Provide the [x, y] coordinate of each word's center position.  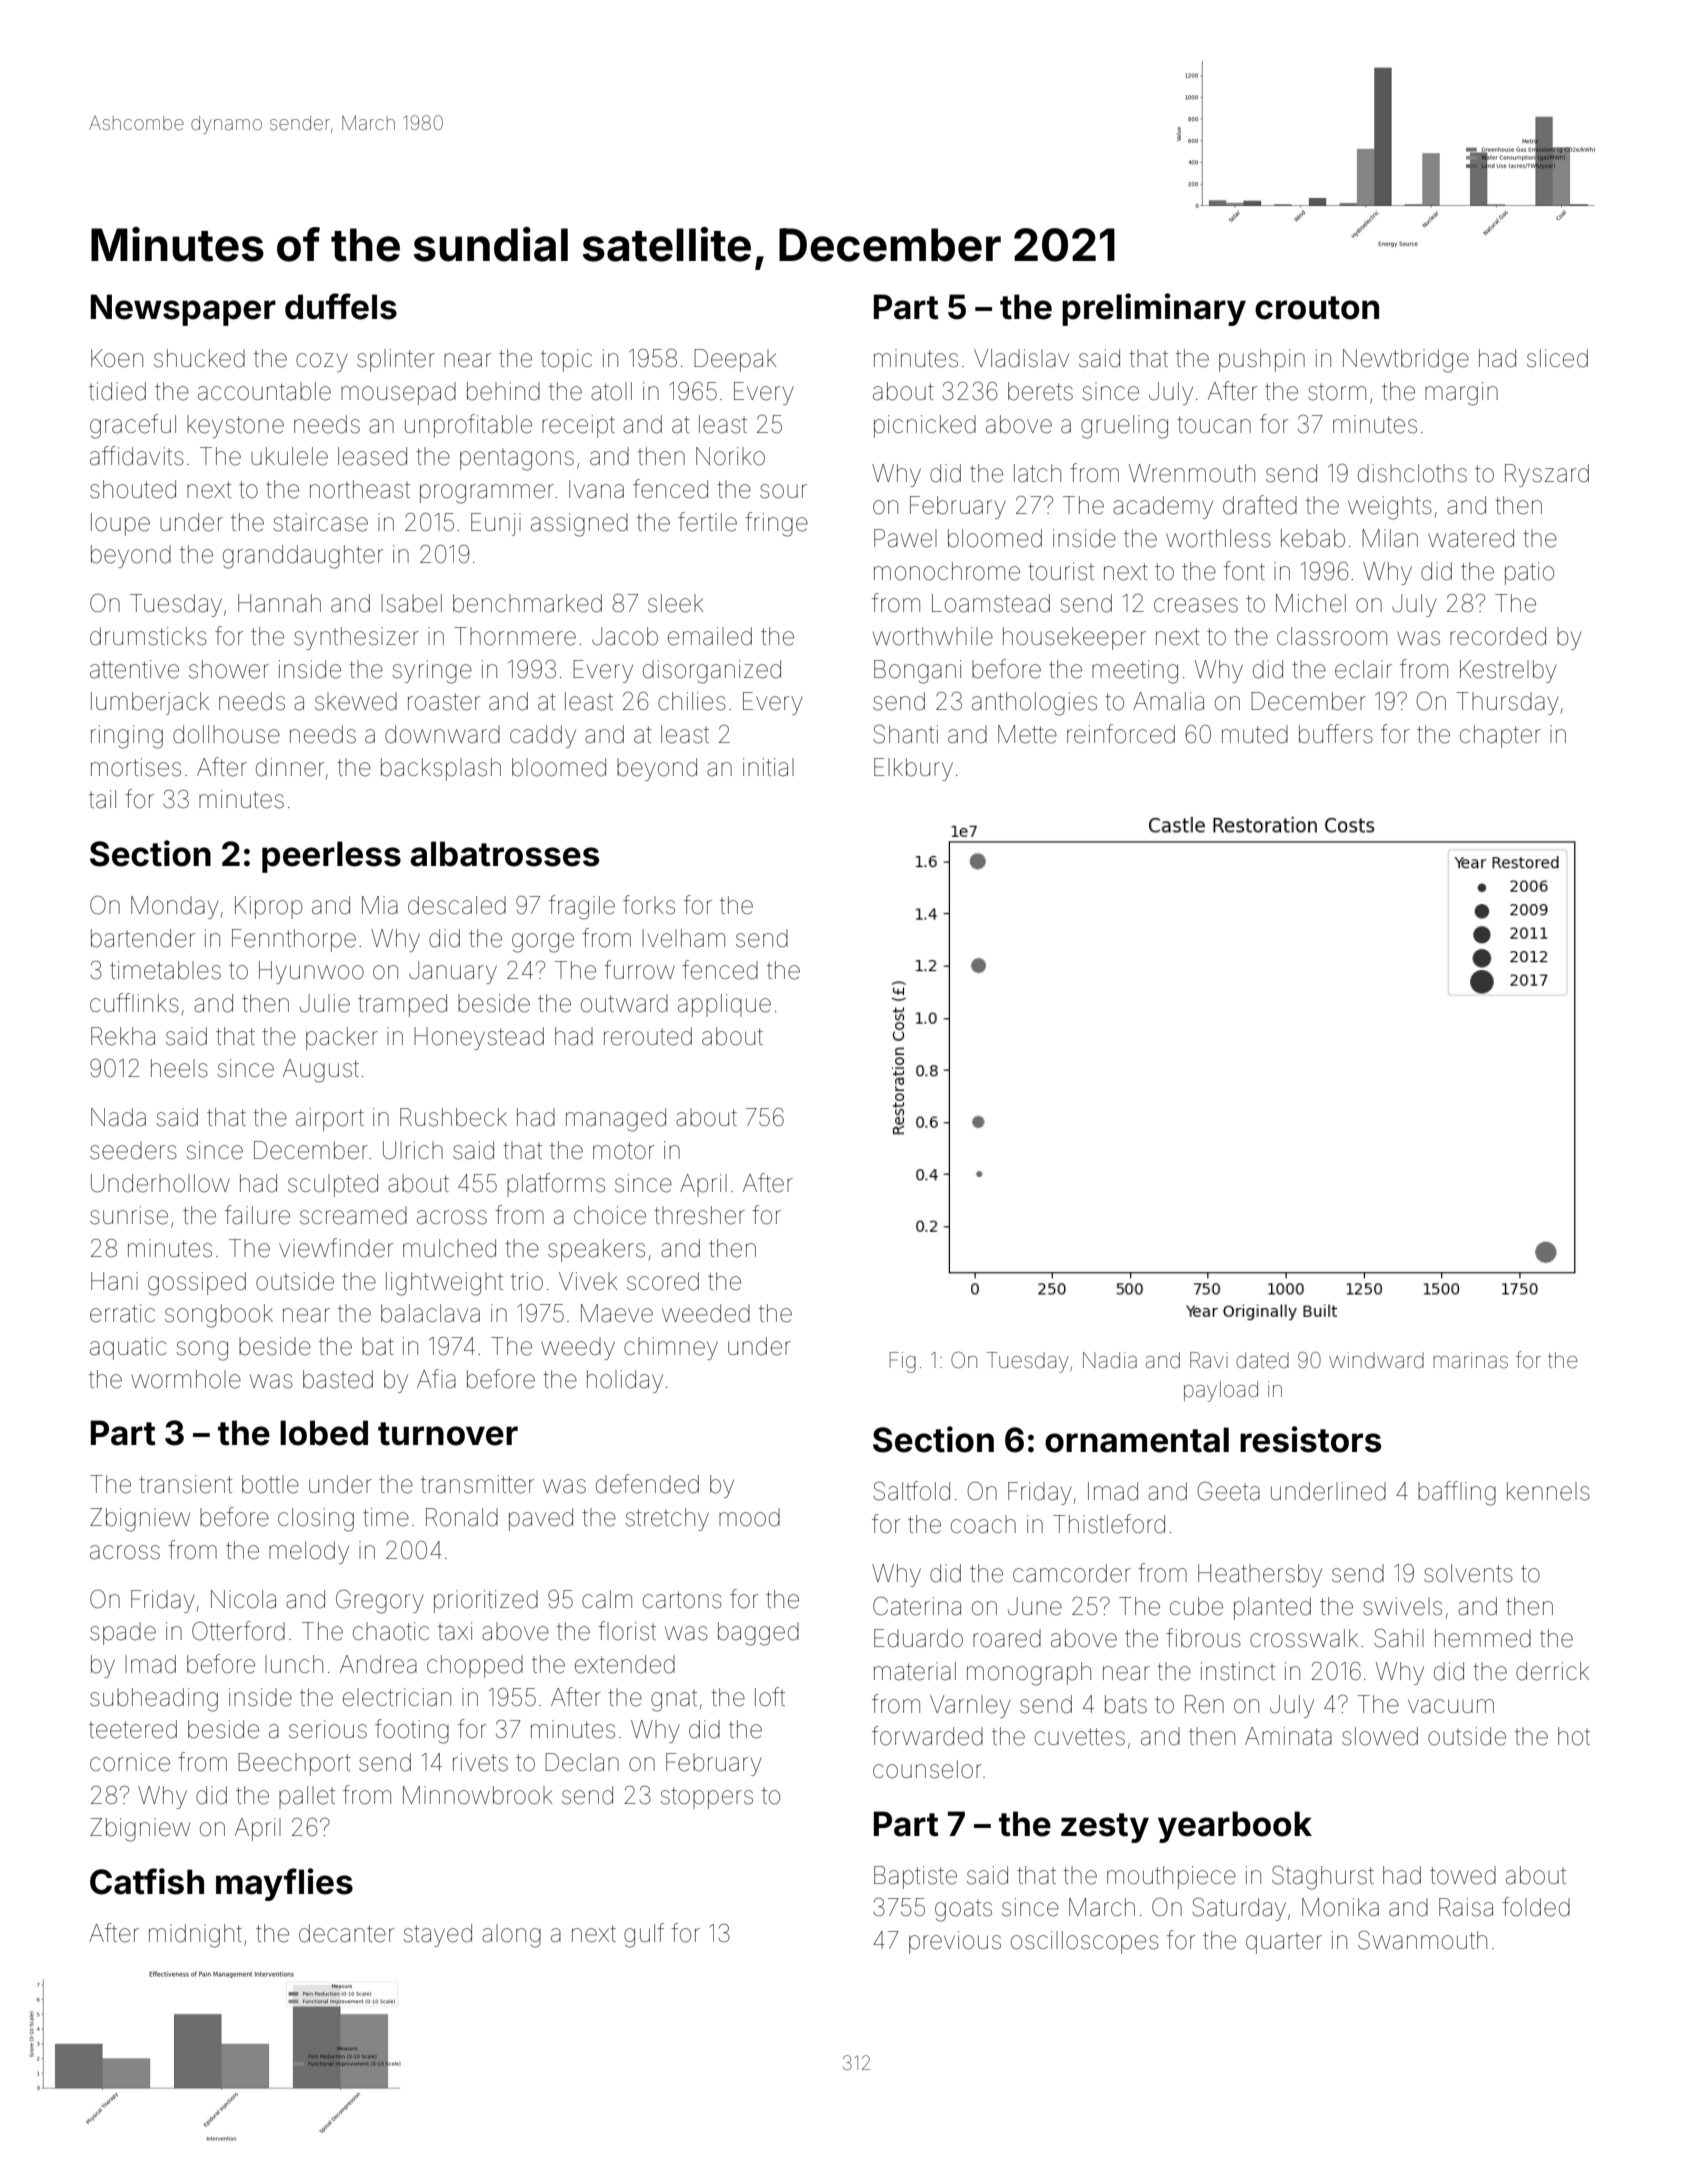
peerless [331, 857]
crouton [1317, 308]
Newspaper [183, 310]
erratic [122, 1313]
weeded [706, 1313]
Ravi [1209, 1360]
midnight [195, 1936]
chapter [1500, 736]
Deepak [735, 360]
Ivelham [683, 938]
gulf [644, 1935]
